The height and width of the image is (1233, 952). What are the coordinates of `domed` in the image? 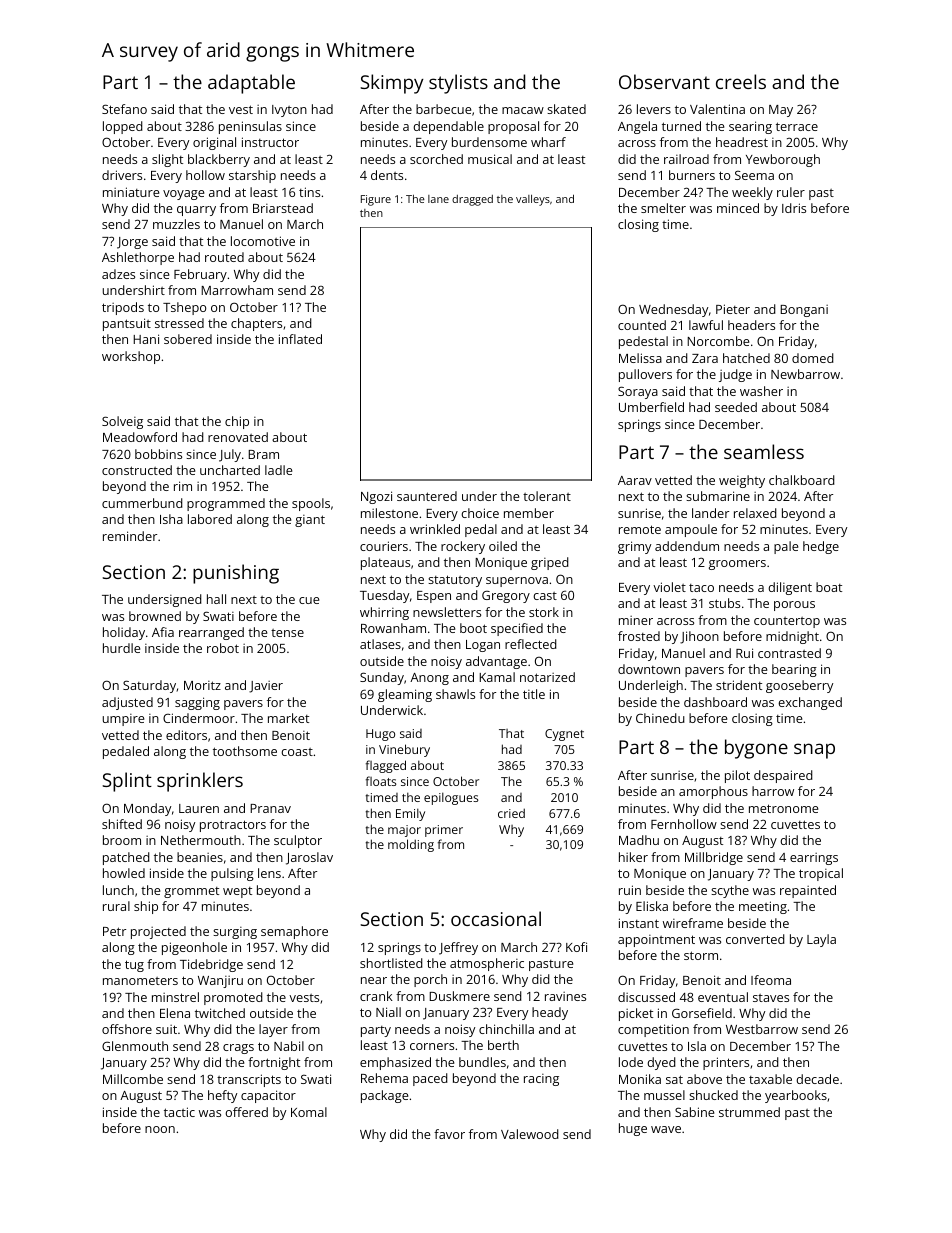 It's located at (813, 358).
